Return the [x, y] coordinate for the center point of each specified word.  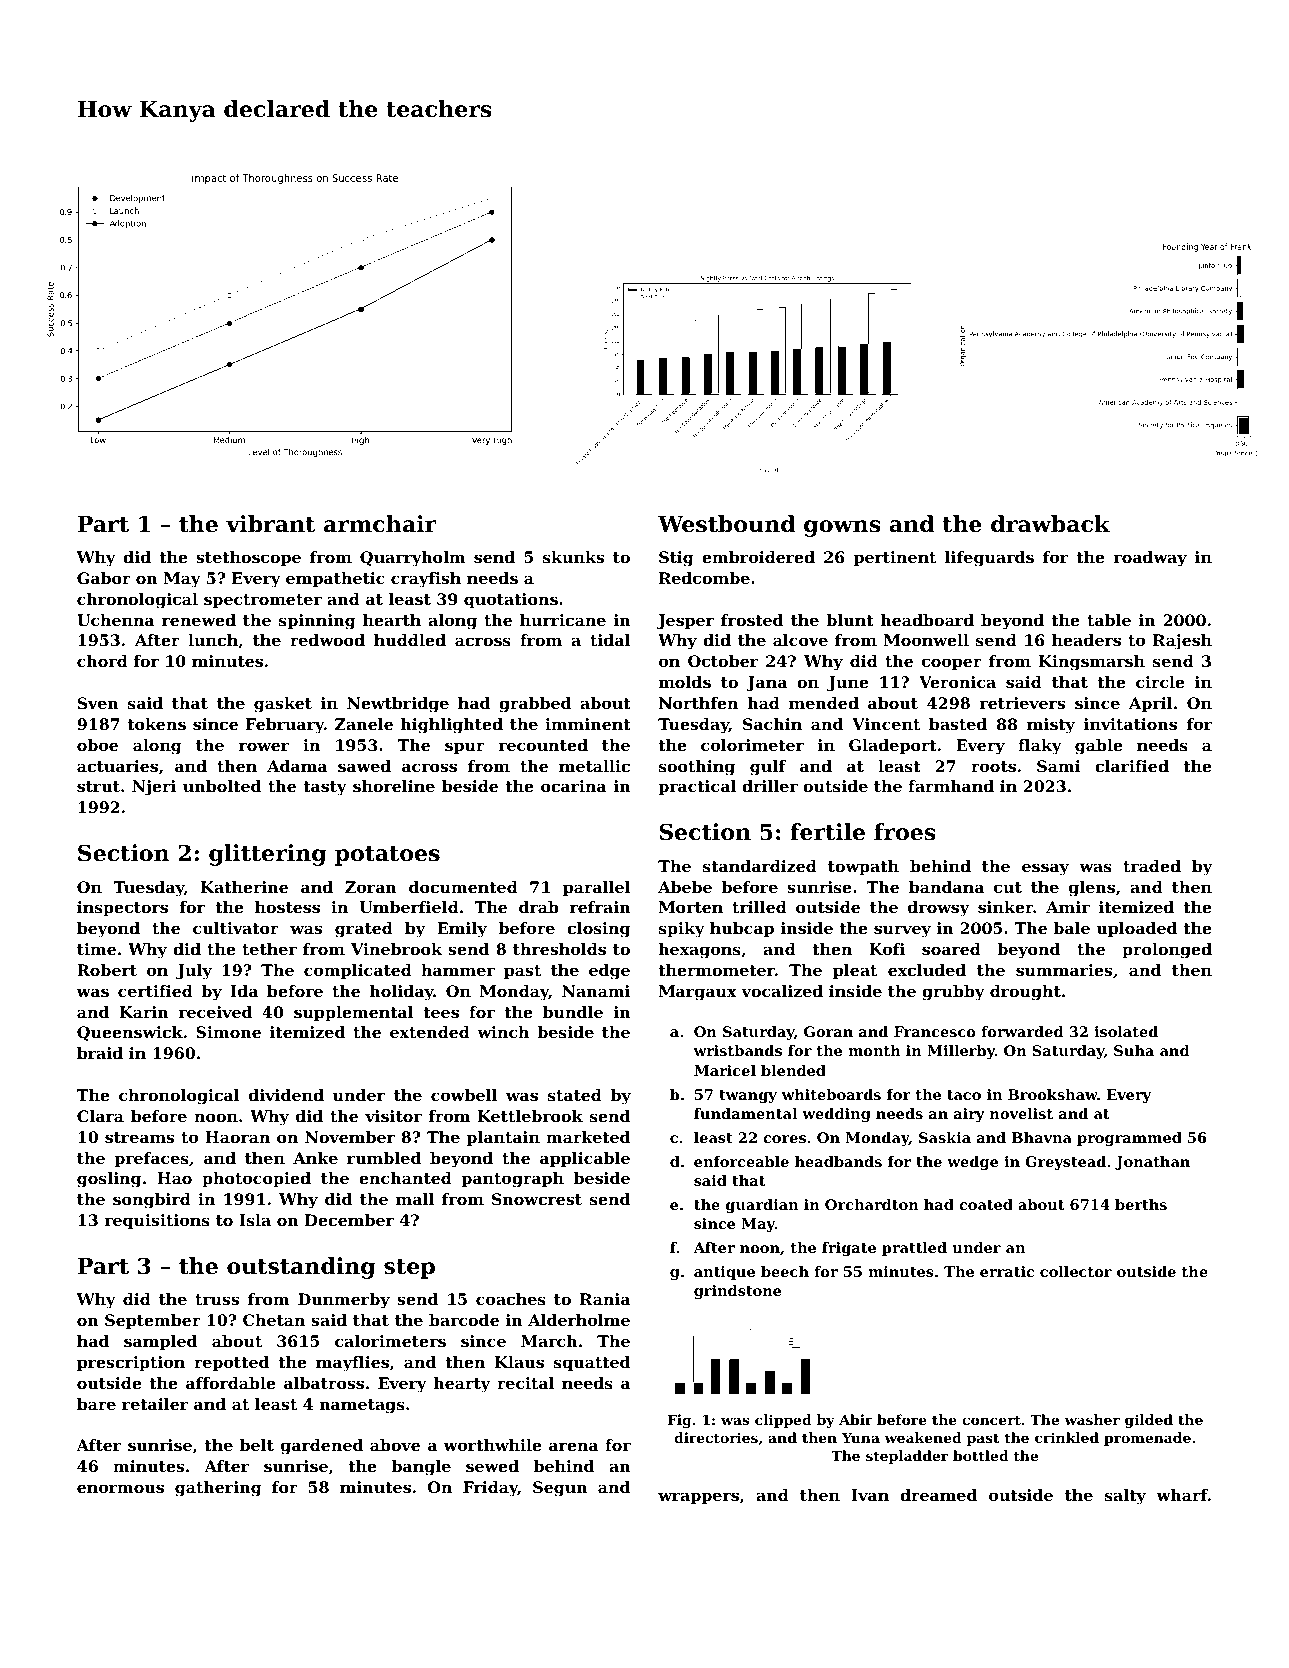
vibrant [271, 524]
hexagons [700, 951]
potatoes [387, 856]
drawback [1050, 524]
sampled [160, 1343]
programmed [1129, 1139]
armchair [380, 524]
